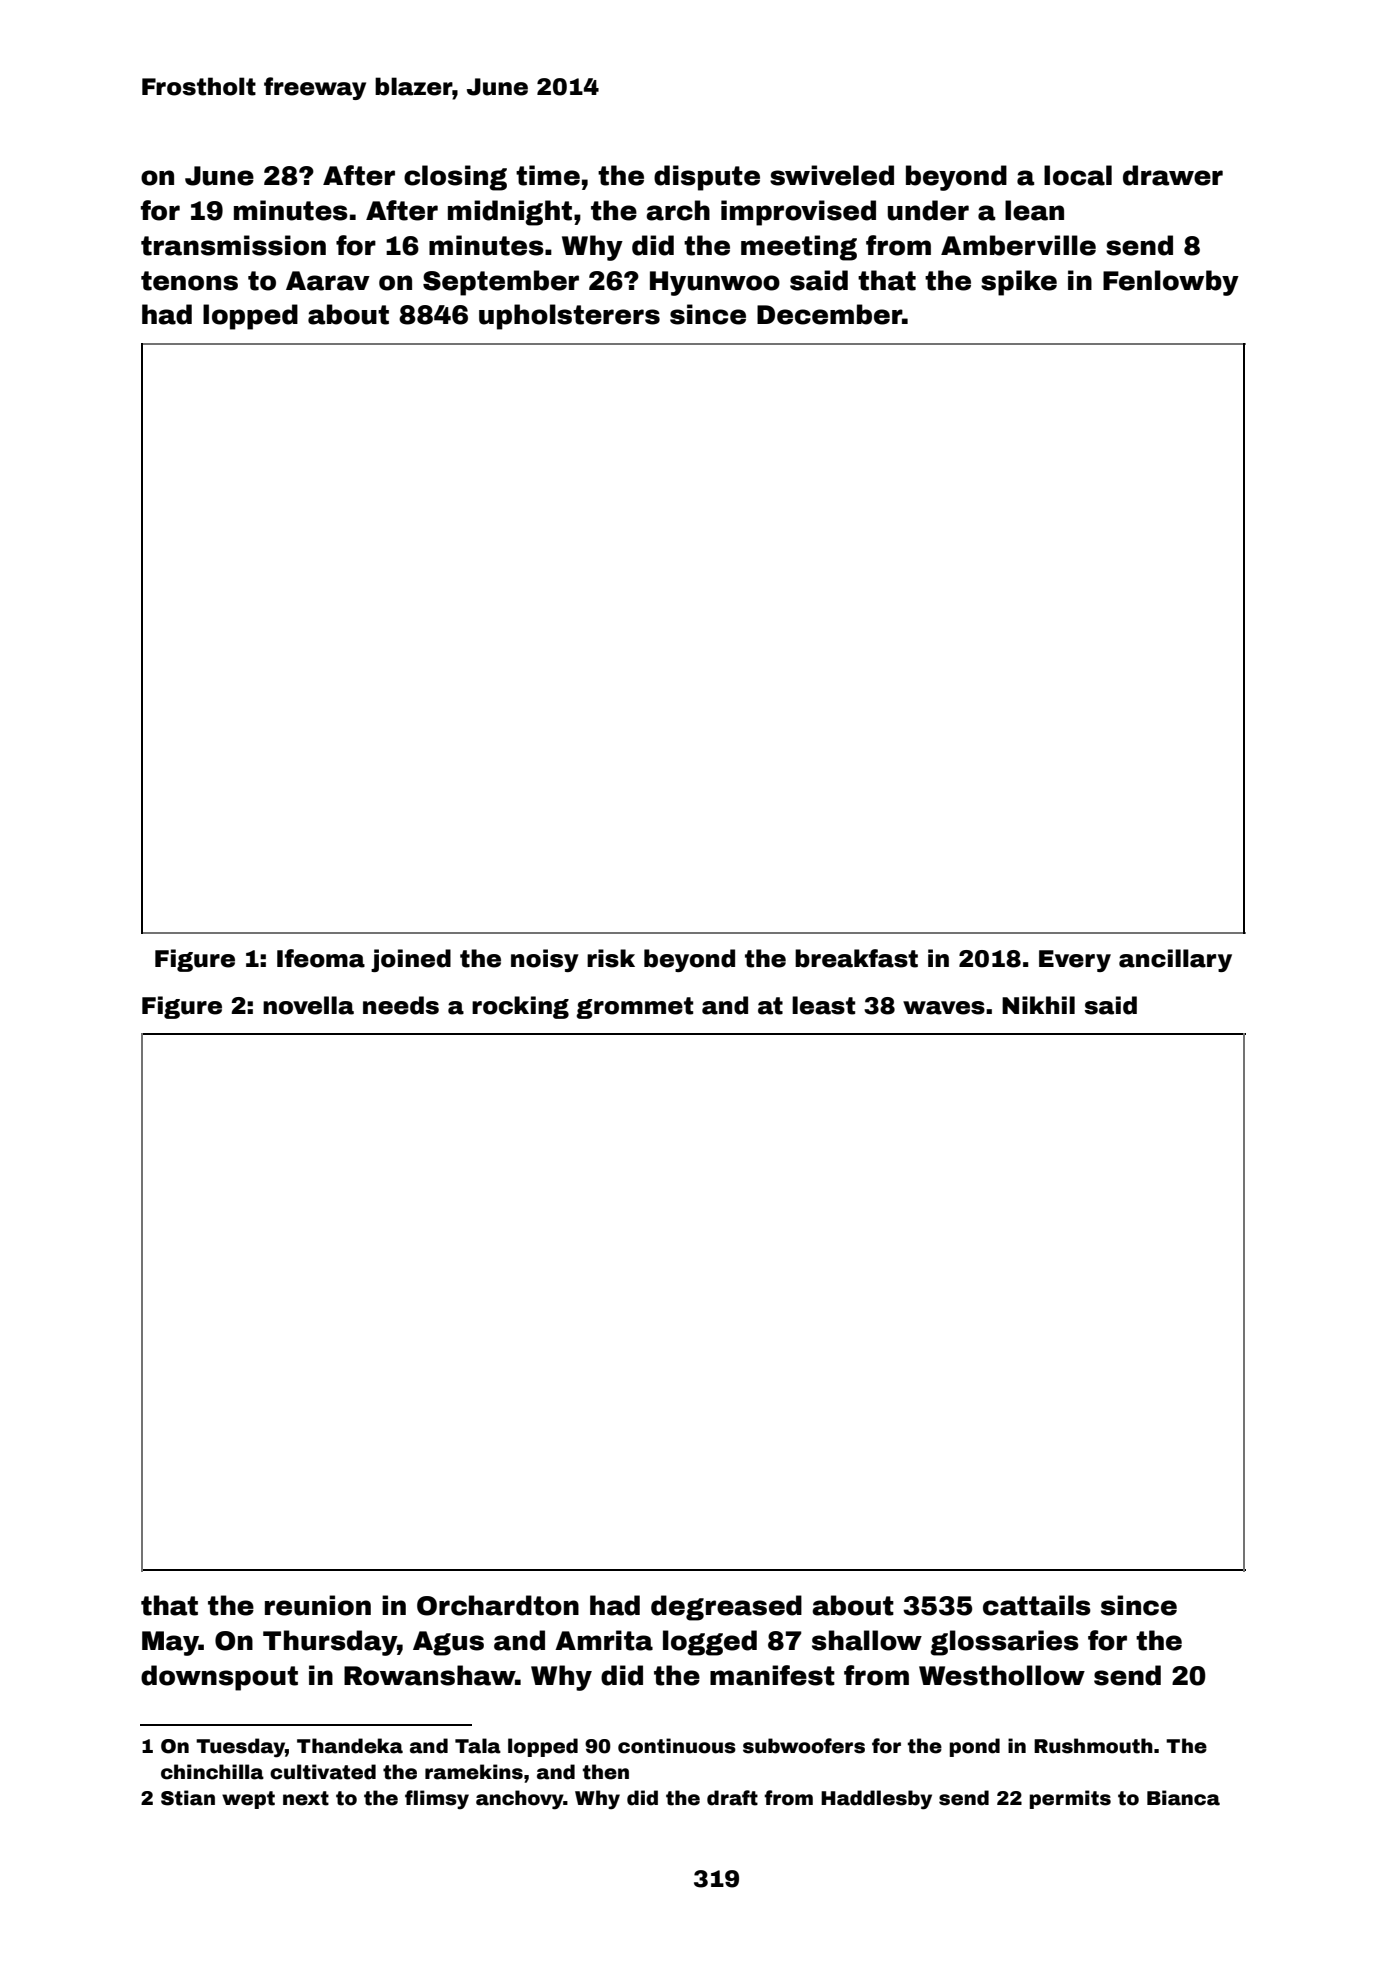 The image size is (1386, 1969). What do you see at coordinates (569, 317) in the screenshot?
I see `upholsterers` at bounding box center [569, 317].
